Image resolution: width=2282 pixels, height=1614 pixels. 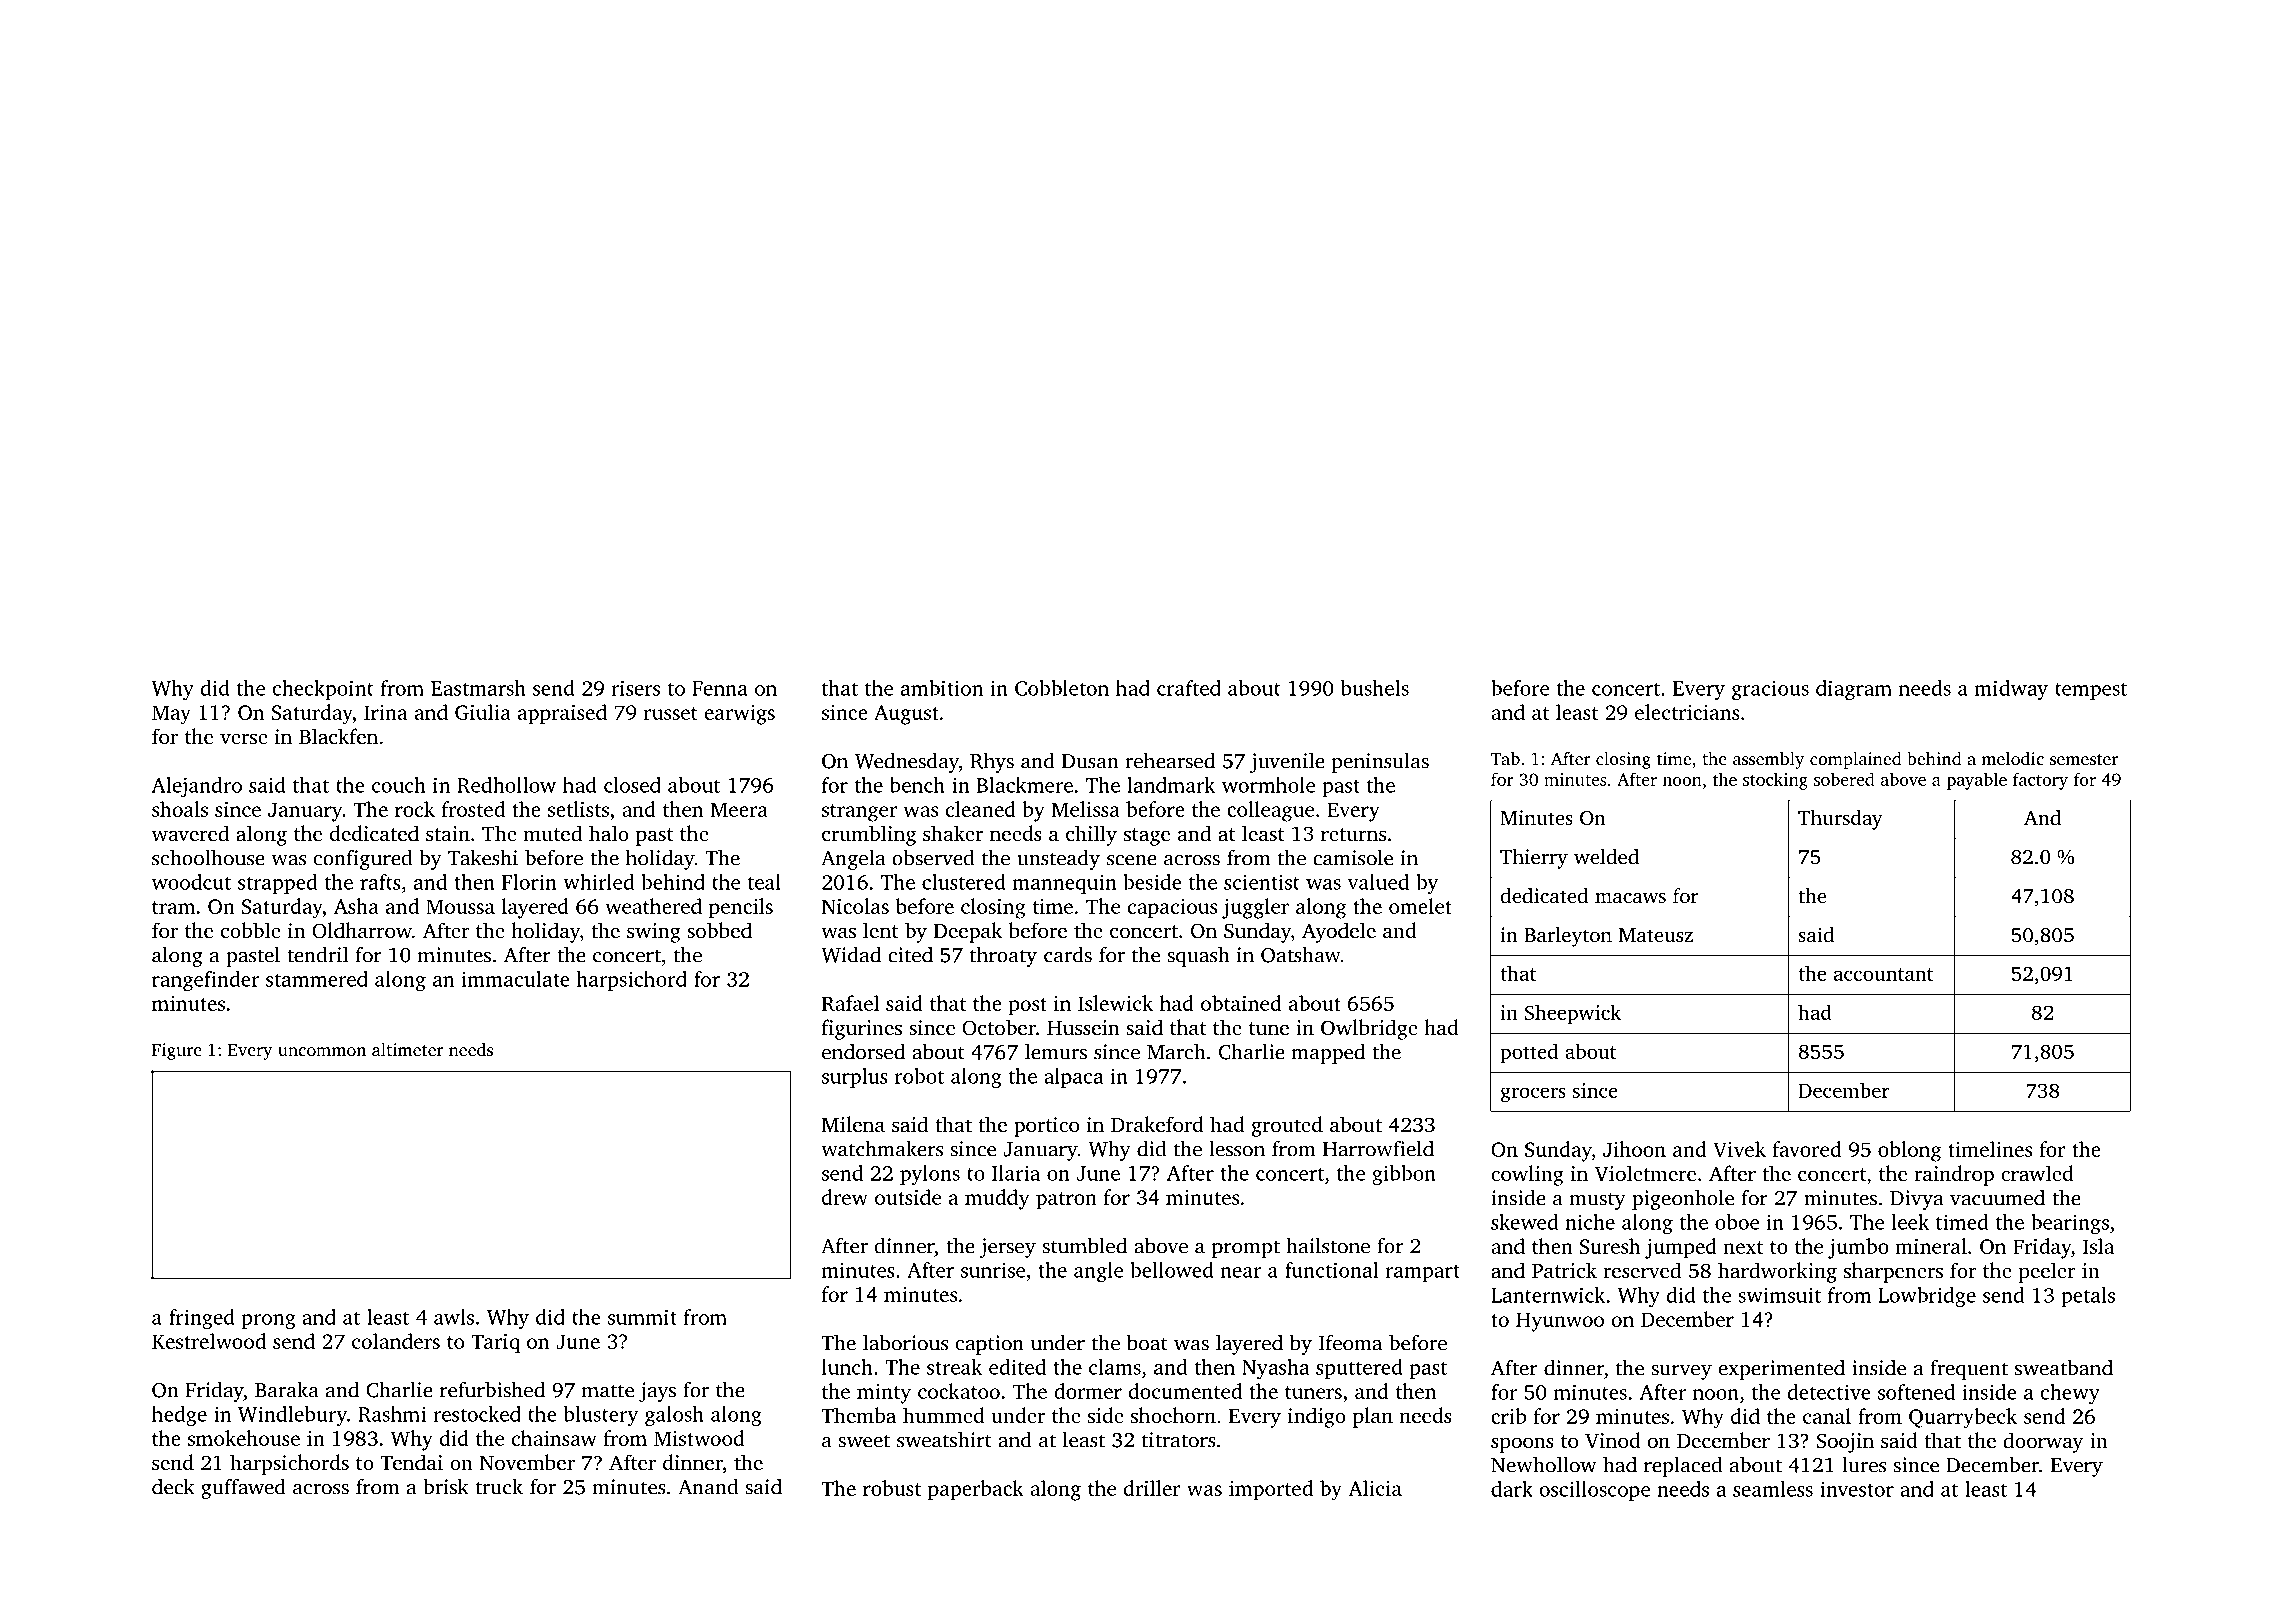 What do you see at coordinates (1353, 834) in the screenshot?
I see `returns` at bounding box center [1353, 834].
